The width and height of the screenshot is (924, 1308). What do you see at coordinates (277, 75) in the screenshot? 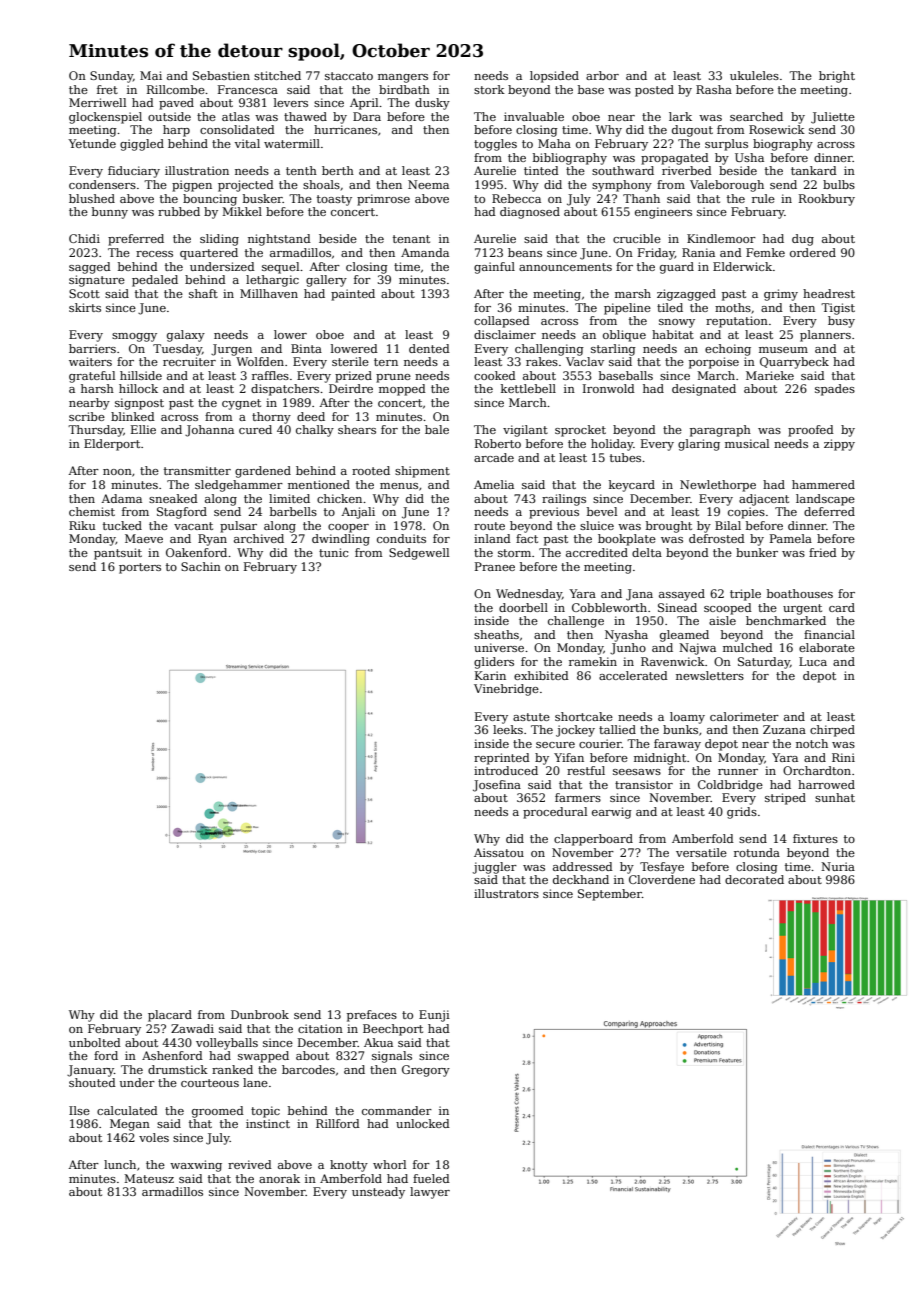
I see `stitched` at bounding box center [277, 75].
